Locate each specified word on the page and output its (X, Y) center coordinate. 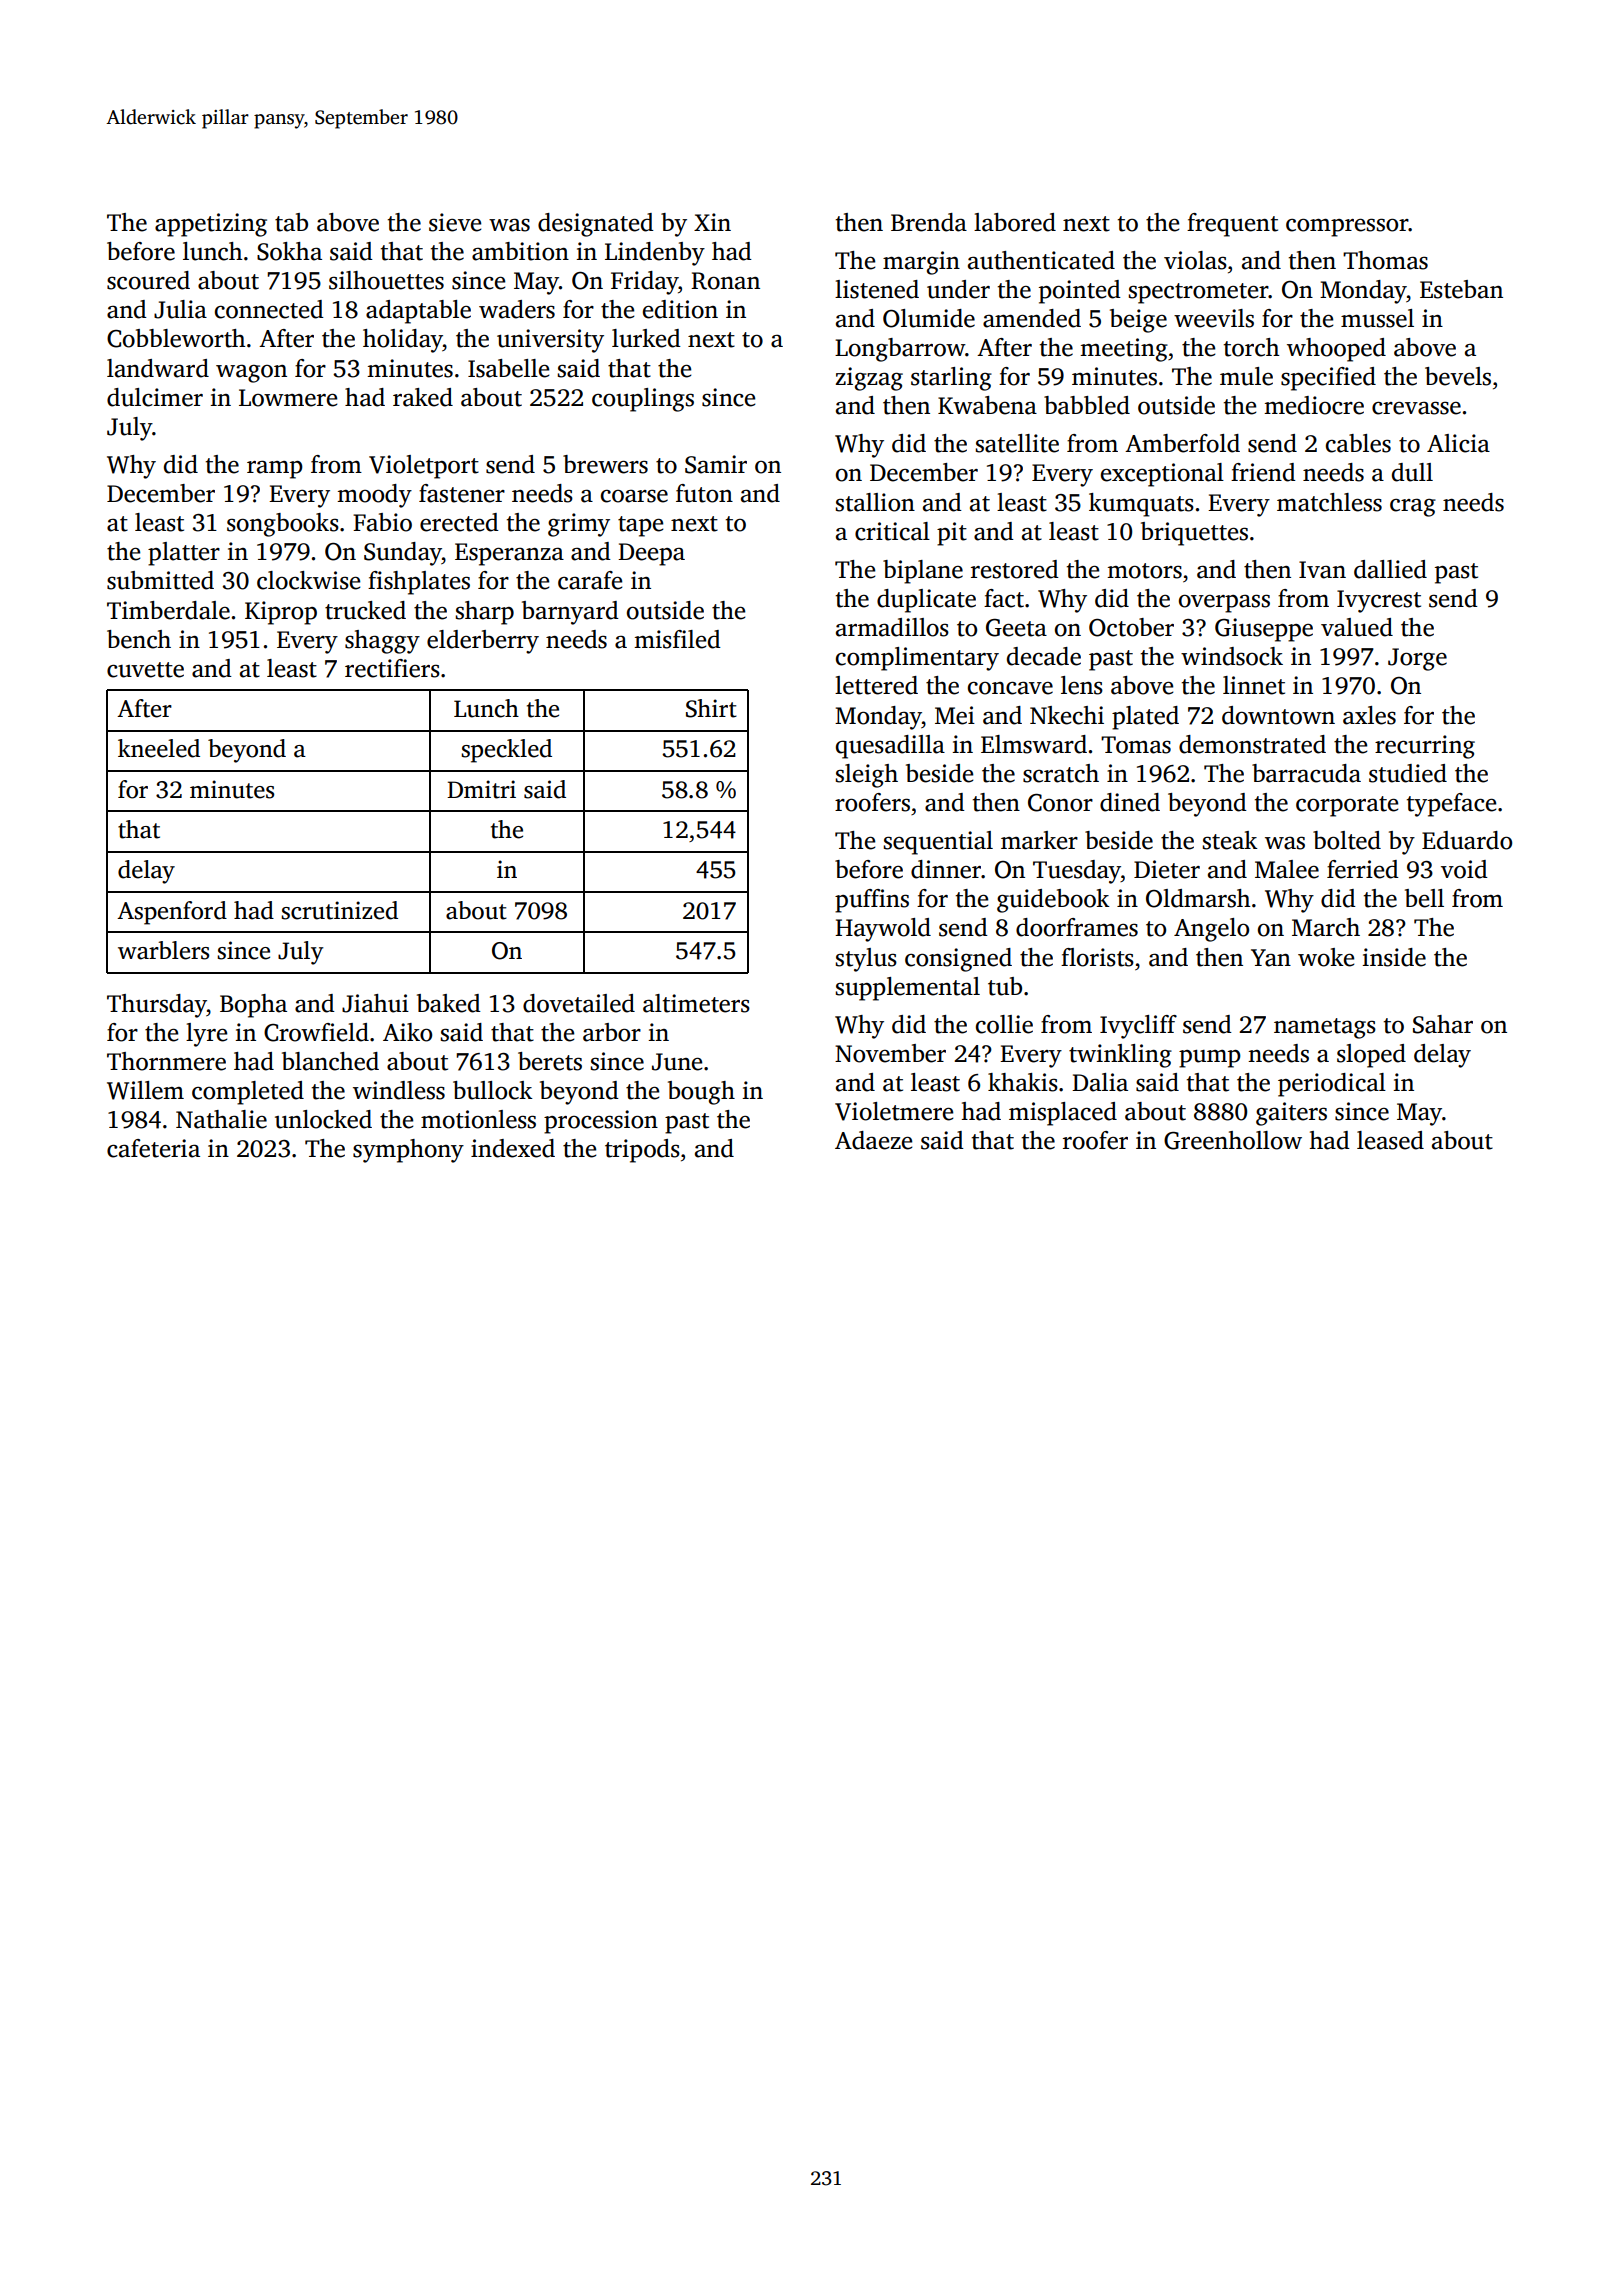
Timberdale (168, 610)
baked (449, 1003)
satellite (1017, 443)
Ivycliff (1138, 1027)
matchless (1329, 502)
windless (399, 1090)
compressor (1347, 227)
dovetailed (579, 1003)
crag (1413, 507)
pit (952, 534)
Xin (712, 222)
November (890, 1053)
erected (459, 522)
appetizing (211, 225)
